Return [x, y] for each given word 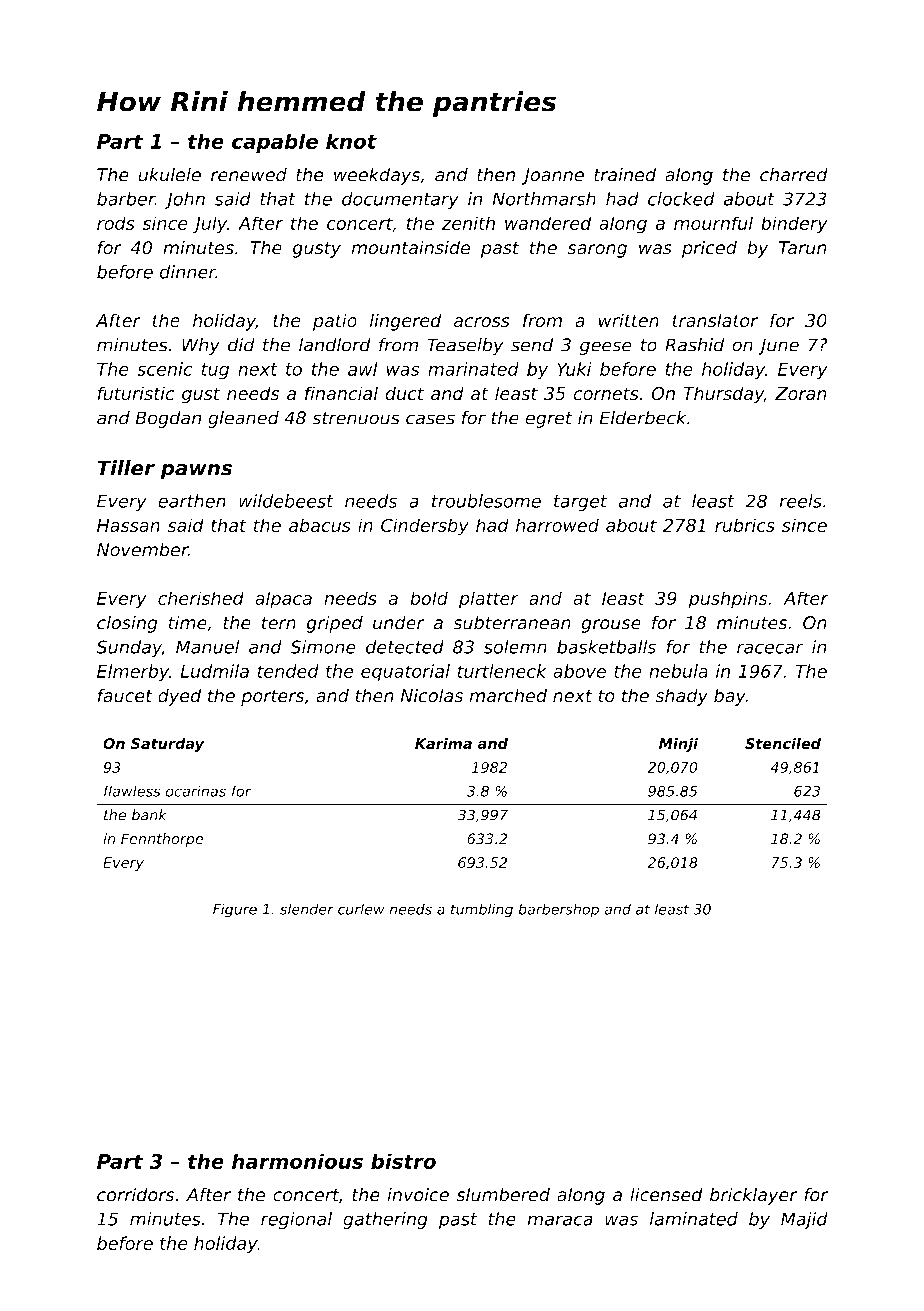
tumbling [482, 910]
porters [272, 697]
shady [681, 697]
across [482, 322]
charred [794, 174]
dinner [188, 272]
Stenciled [783, 743]
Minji [678, 745]
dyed [179, 697]
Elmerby [133, 673]
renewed [249, 175]
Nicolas [431, 695]
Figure [235, 911]
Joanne [553, 176]
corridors [135, 1194]
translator [715, 320]
